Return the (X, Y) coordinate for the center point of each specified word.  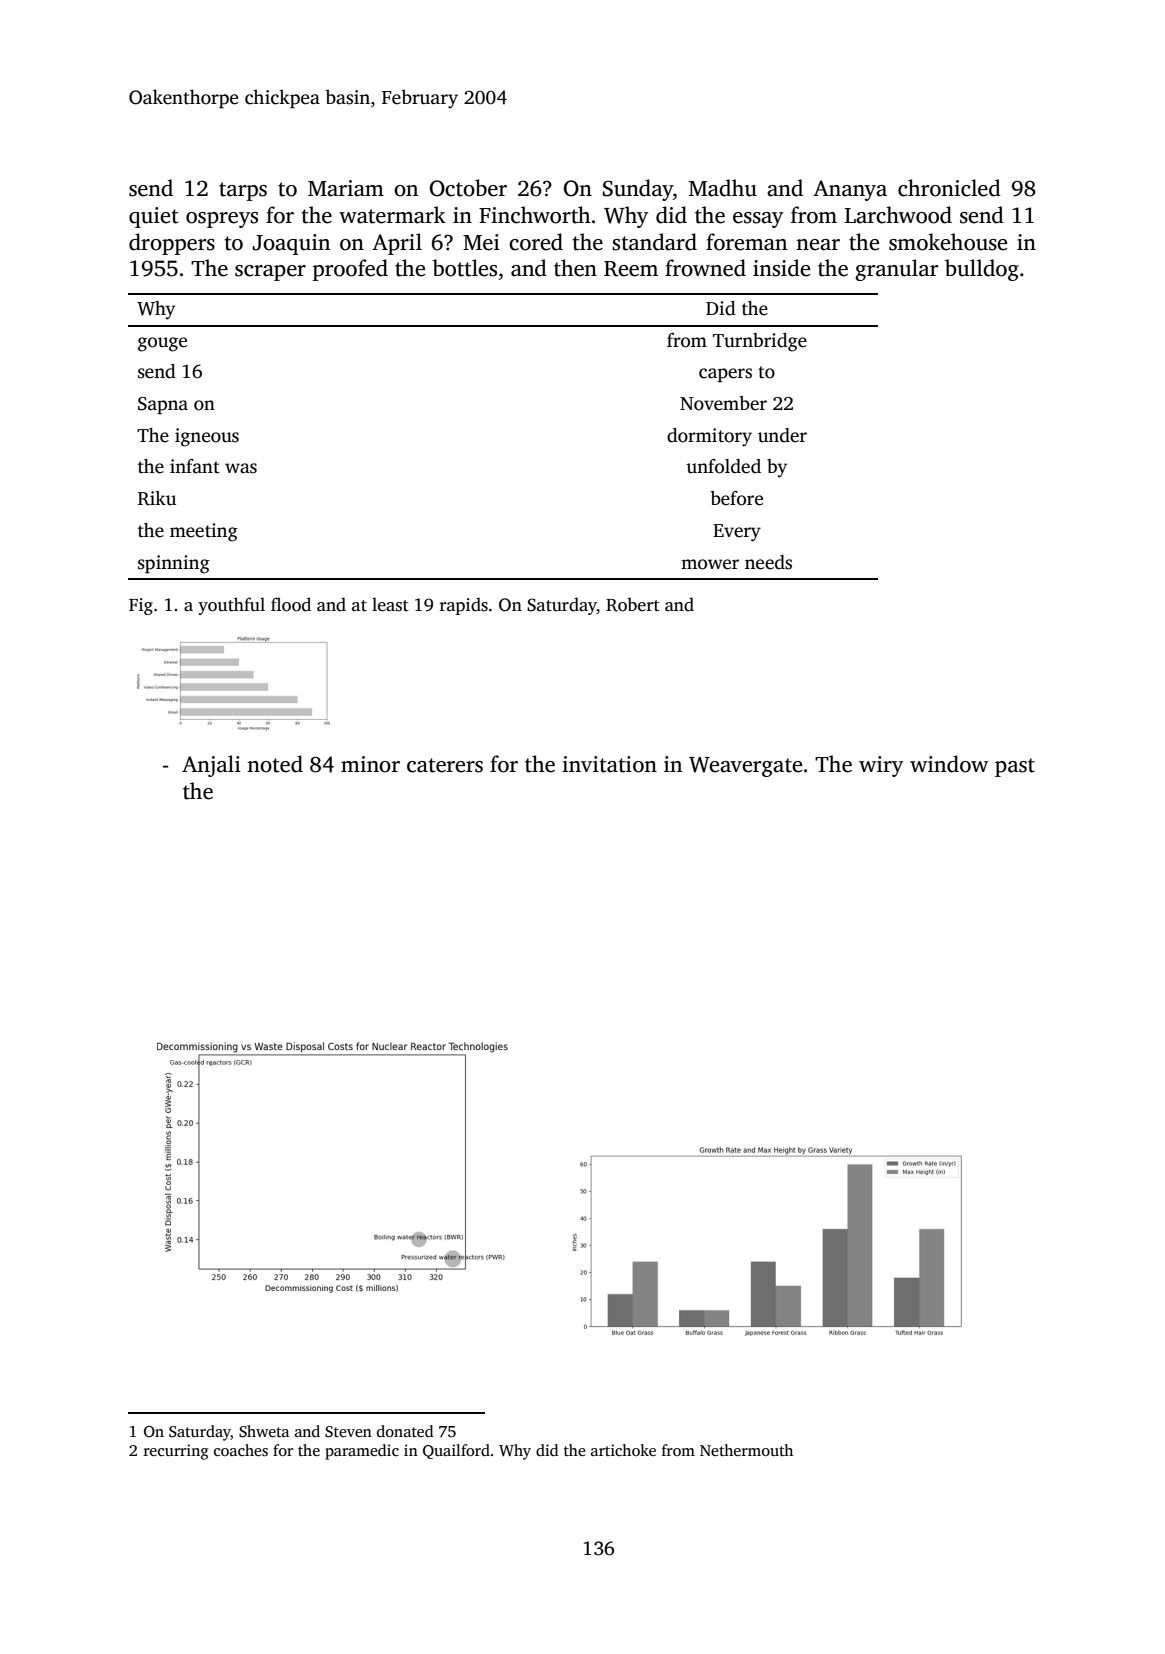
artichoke (623, 1450)
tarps (243, 191)
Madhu (723, 188)
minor (370, 764)
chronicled (949, 188)
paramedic (362, 1452)
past (1015, 767)
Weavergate (745, 767)
